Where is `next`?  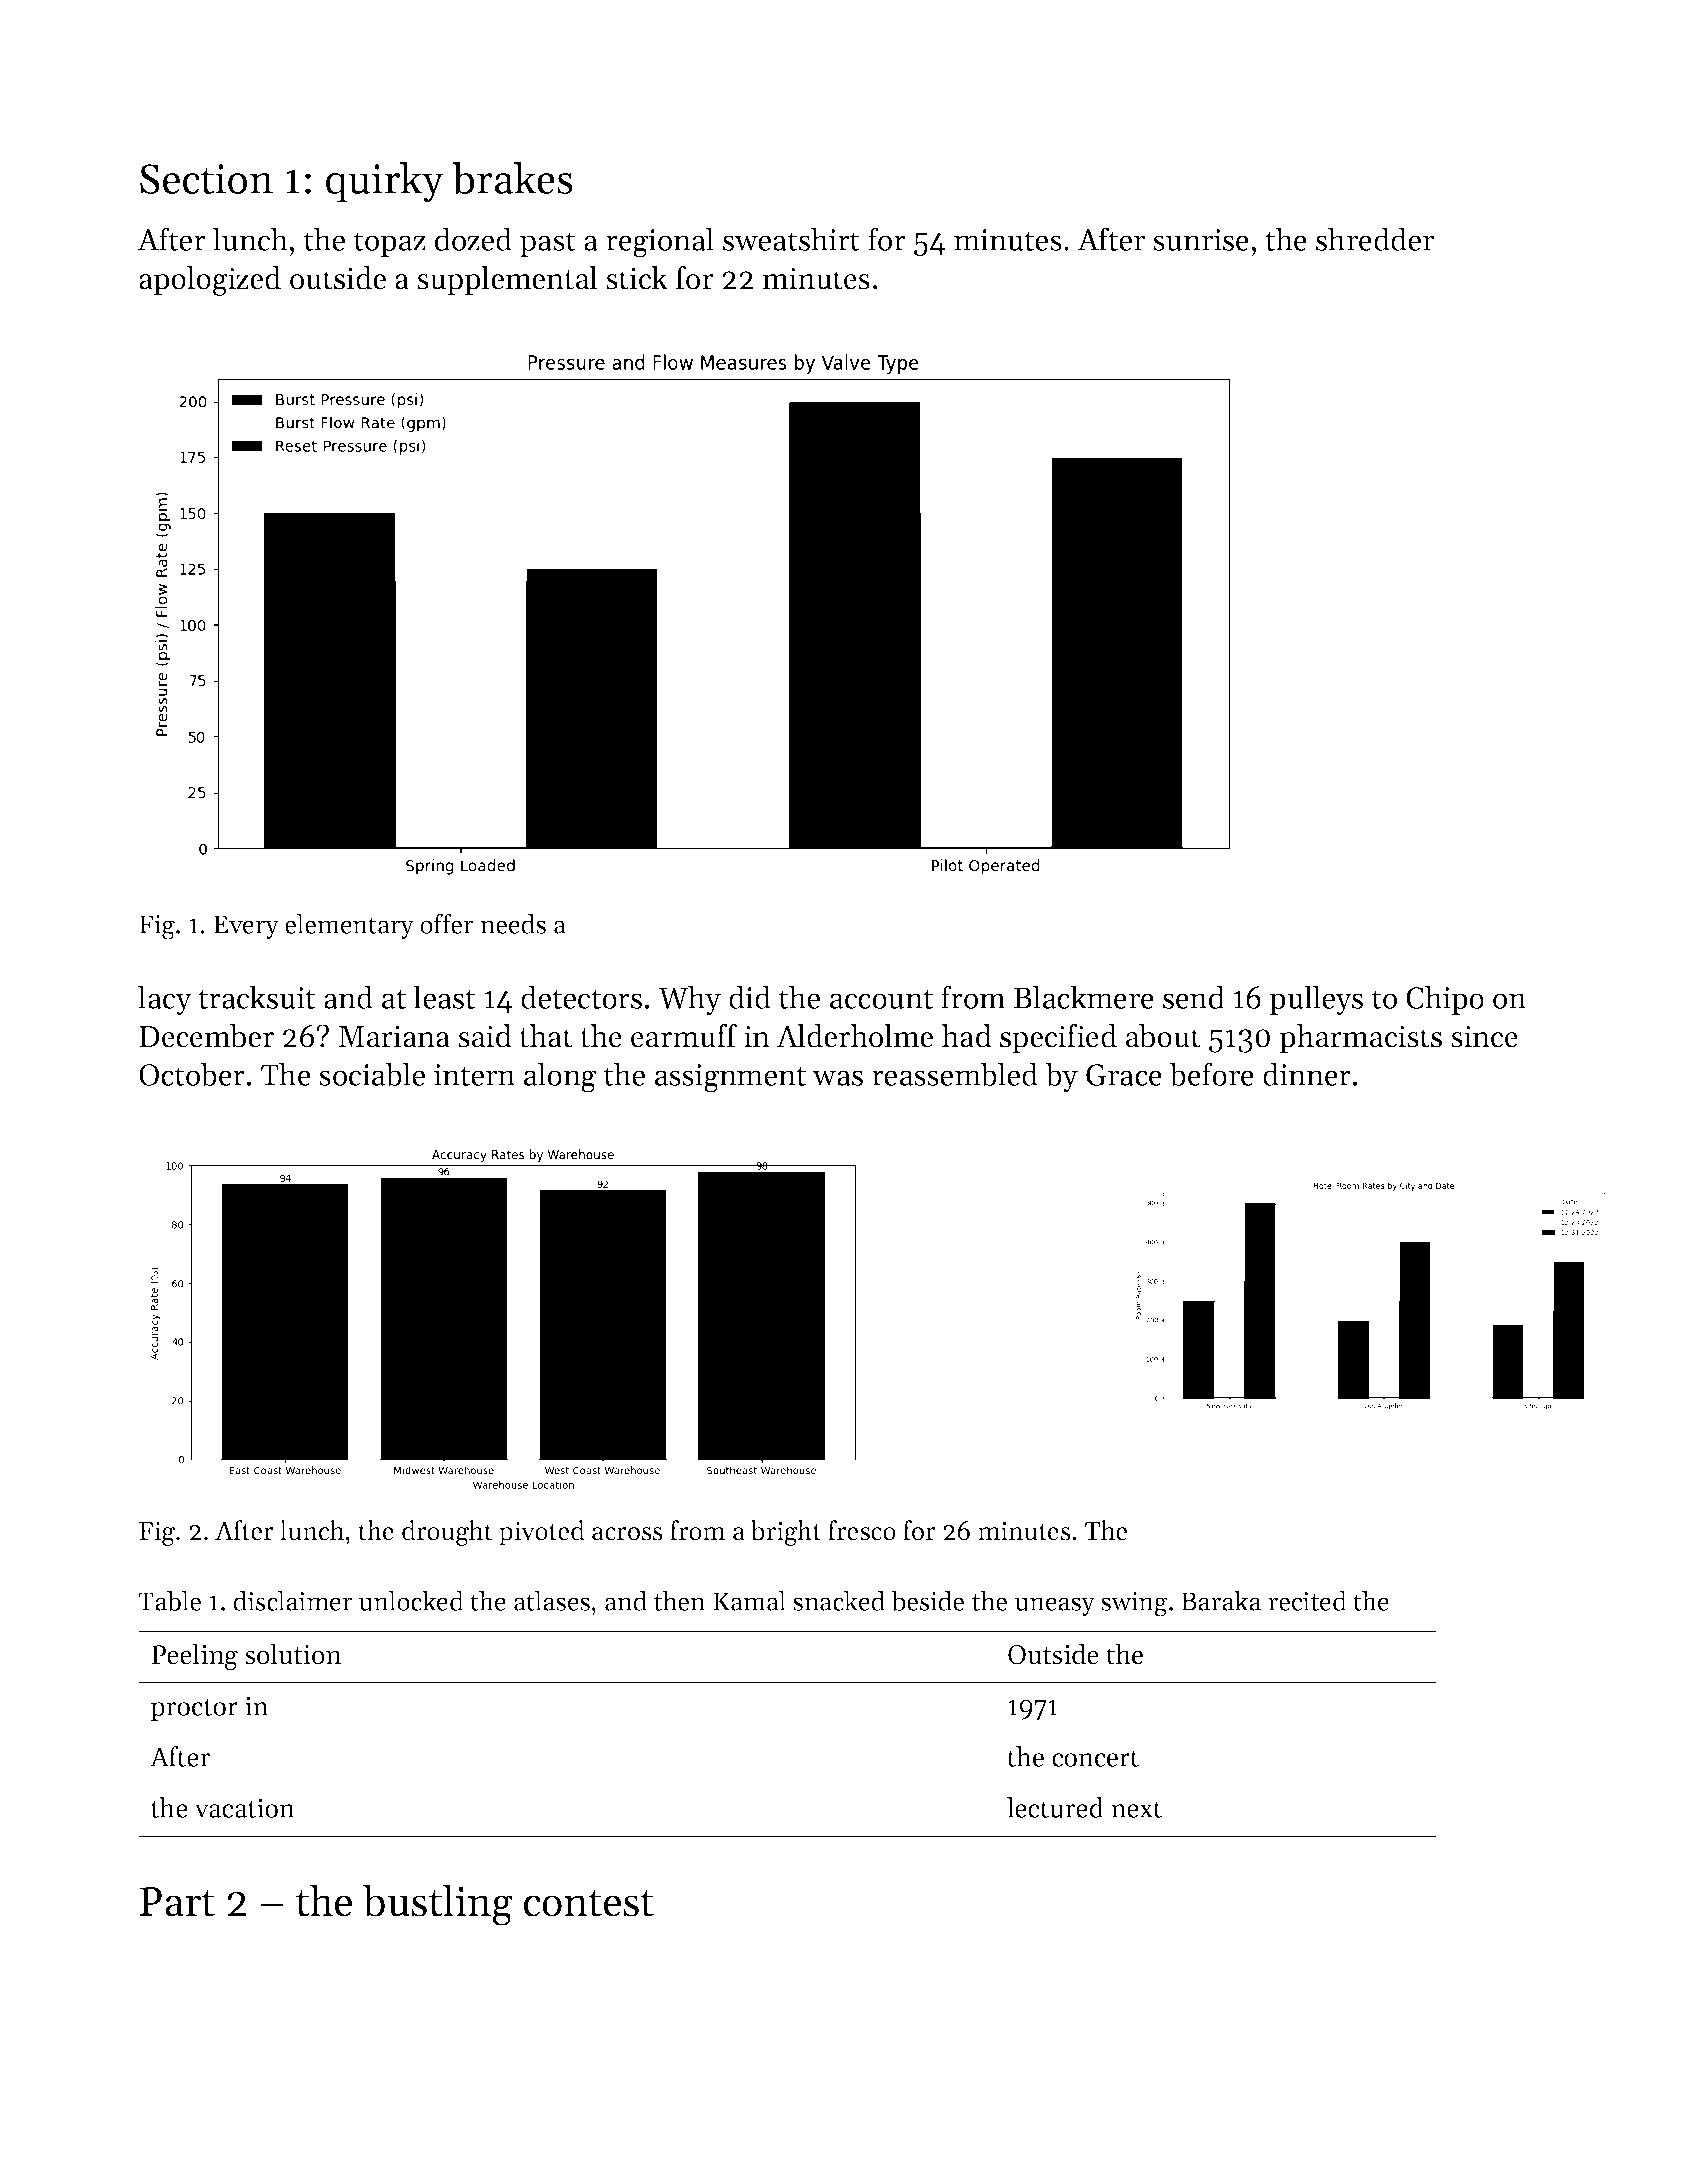 next is located at coordinates (1136, 1809).
